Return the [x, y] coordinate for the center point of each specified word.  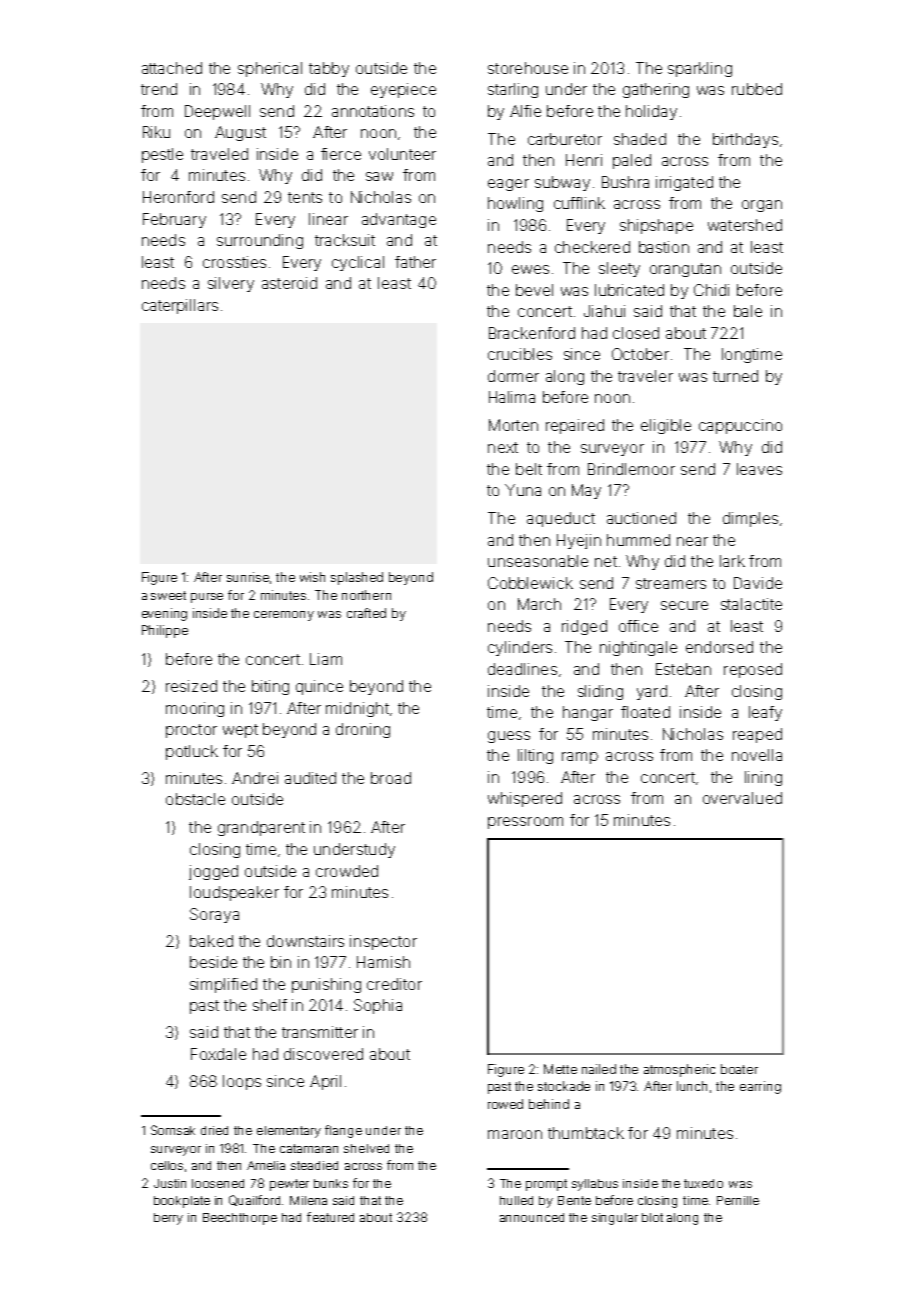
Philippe [165, 631]
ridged [584, 627]
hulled [516, 1200]
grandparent [261, 828]
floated [645, 712]
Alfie [525, 111]
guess [509, 737]
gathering [656, 90]
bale [748, 311]
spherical [270, 69]
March [539, 604]
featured [330, 1217]
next [503, 447]
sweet [168, 595]
